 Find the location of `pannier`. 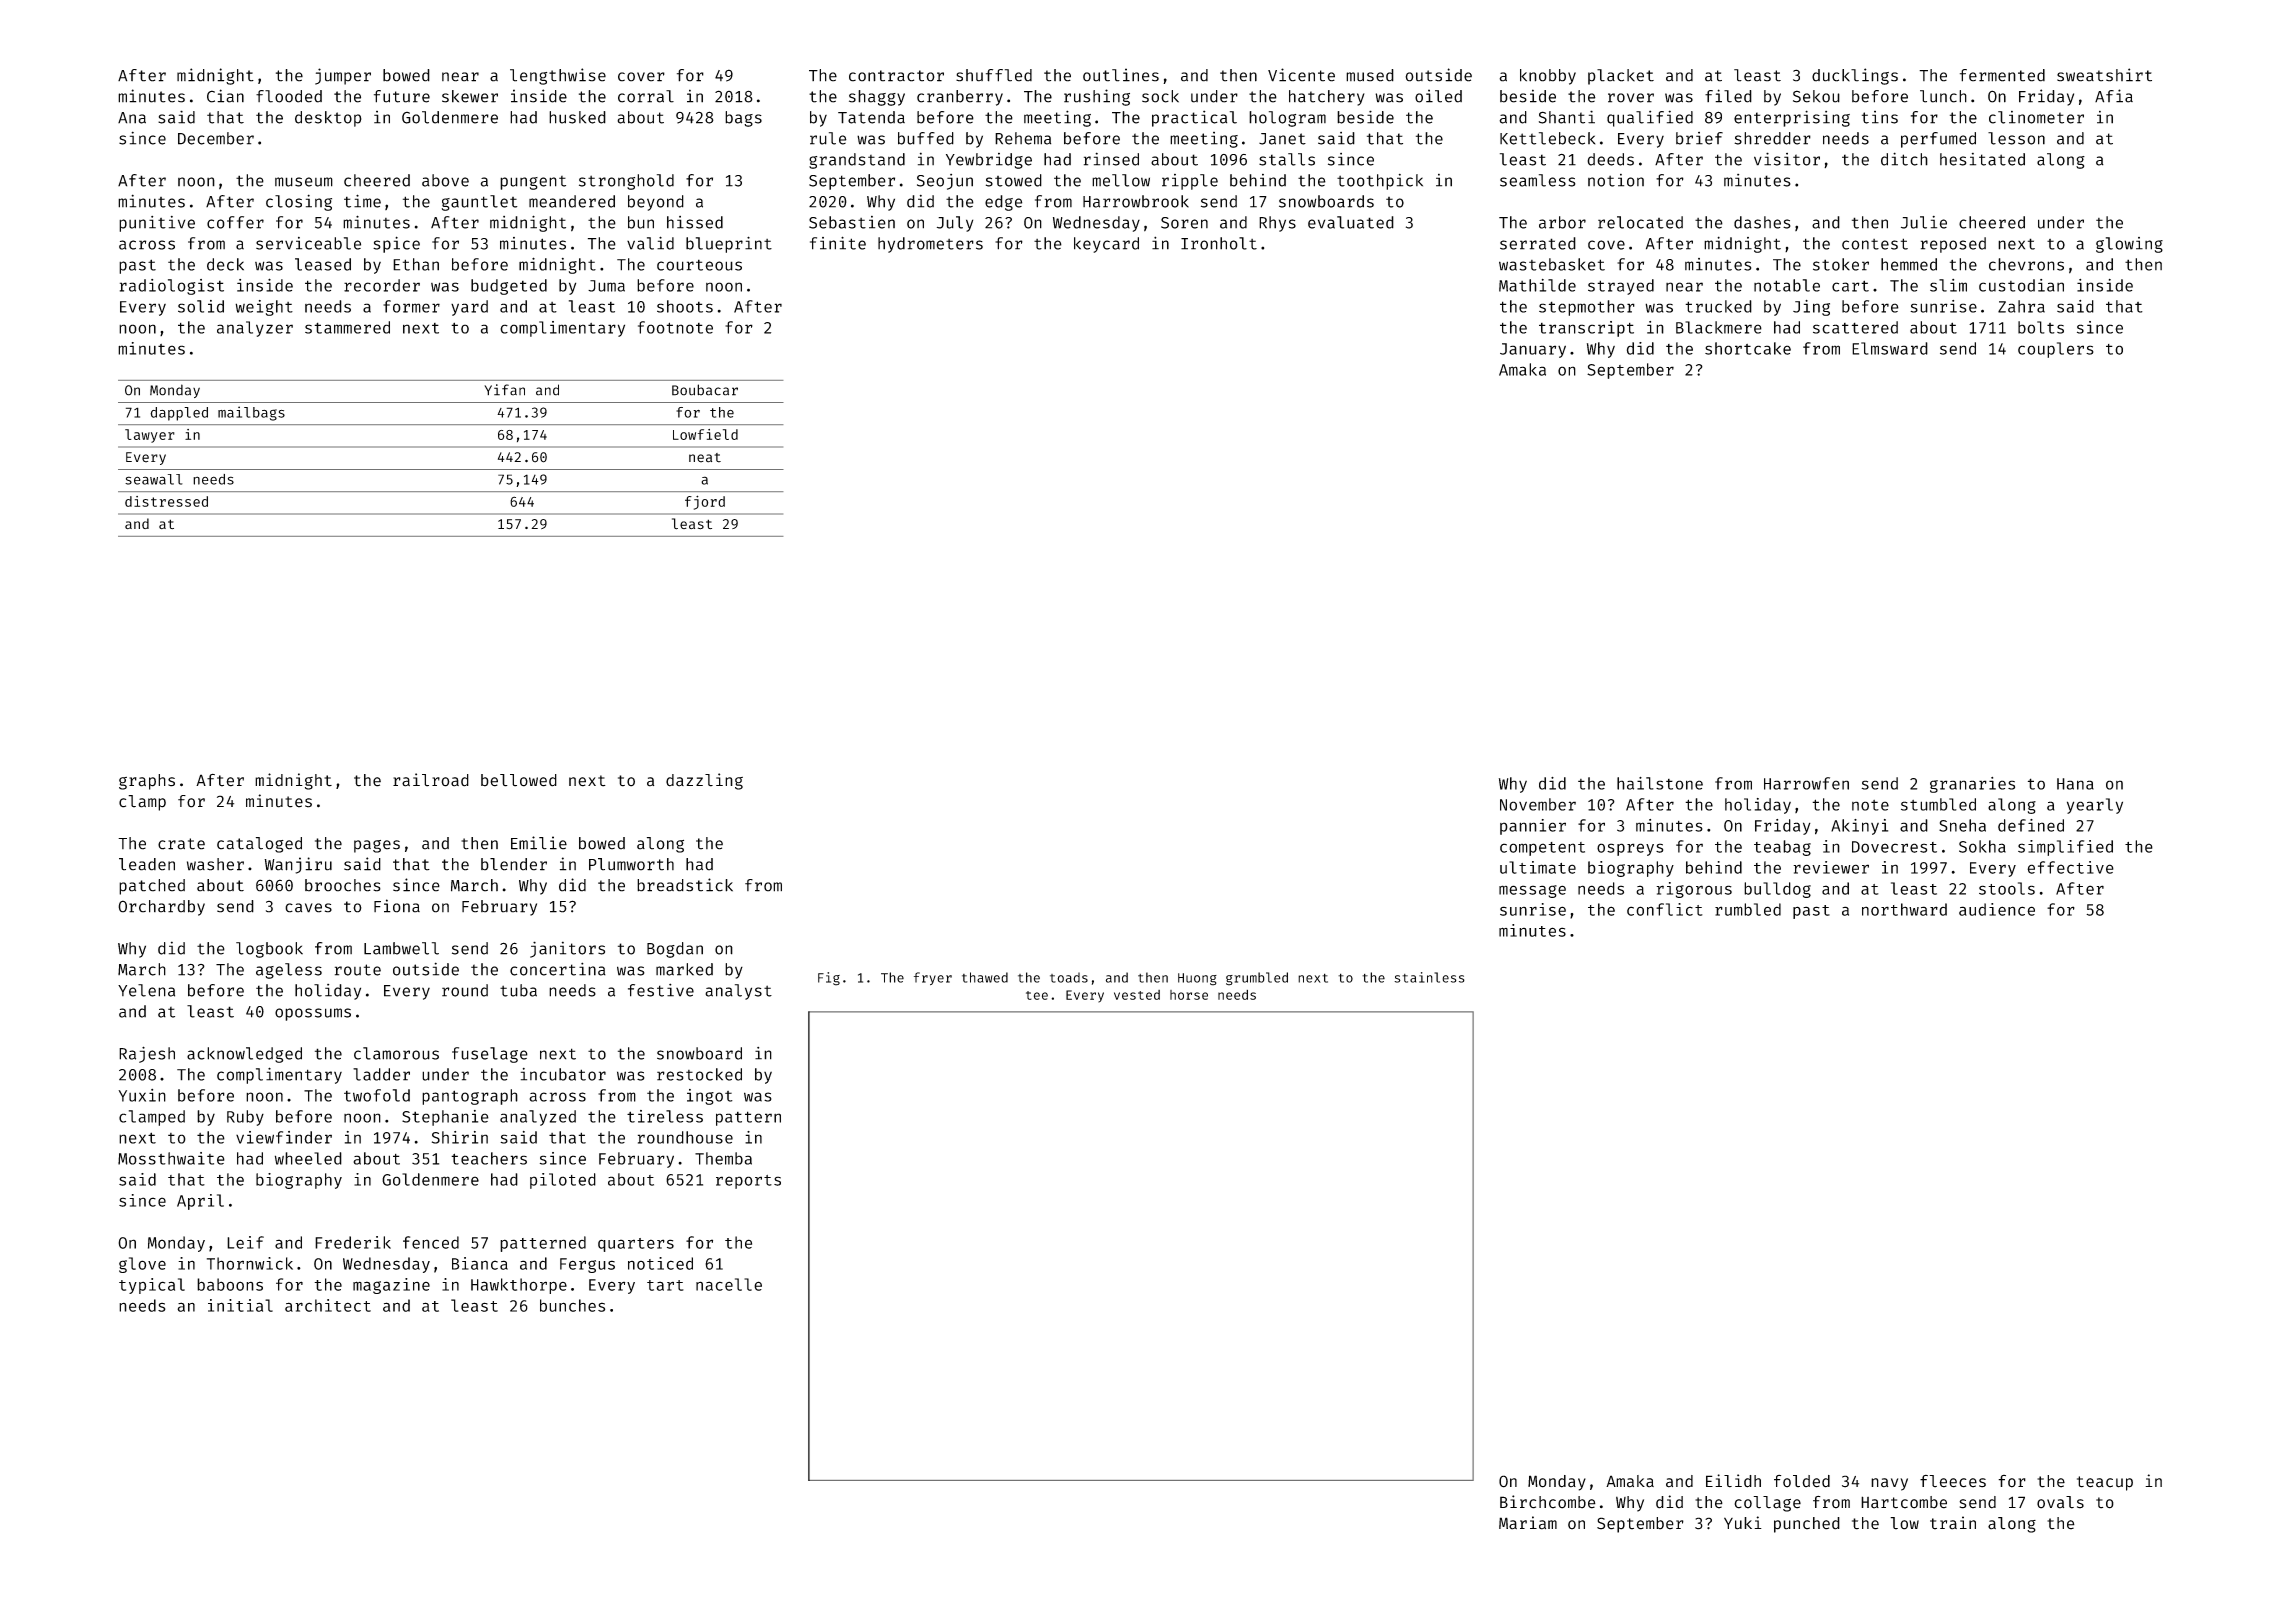

pannier is located at coordinates (1533, 827).
